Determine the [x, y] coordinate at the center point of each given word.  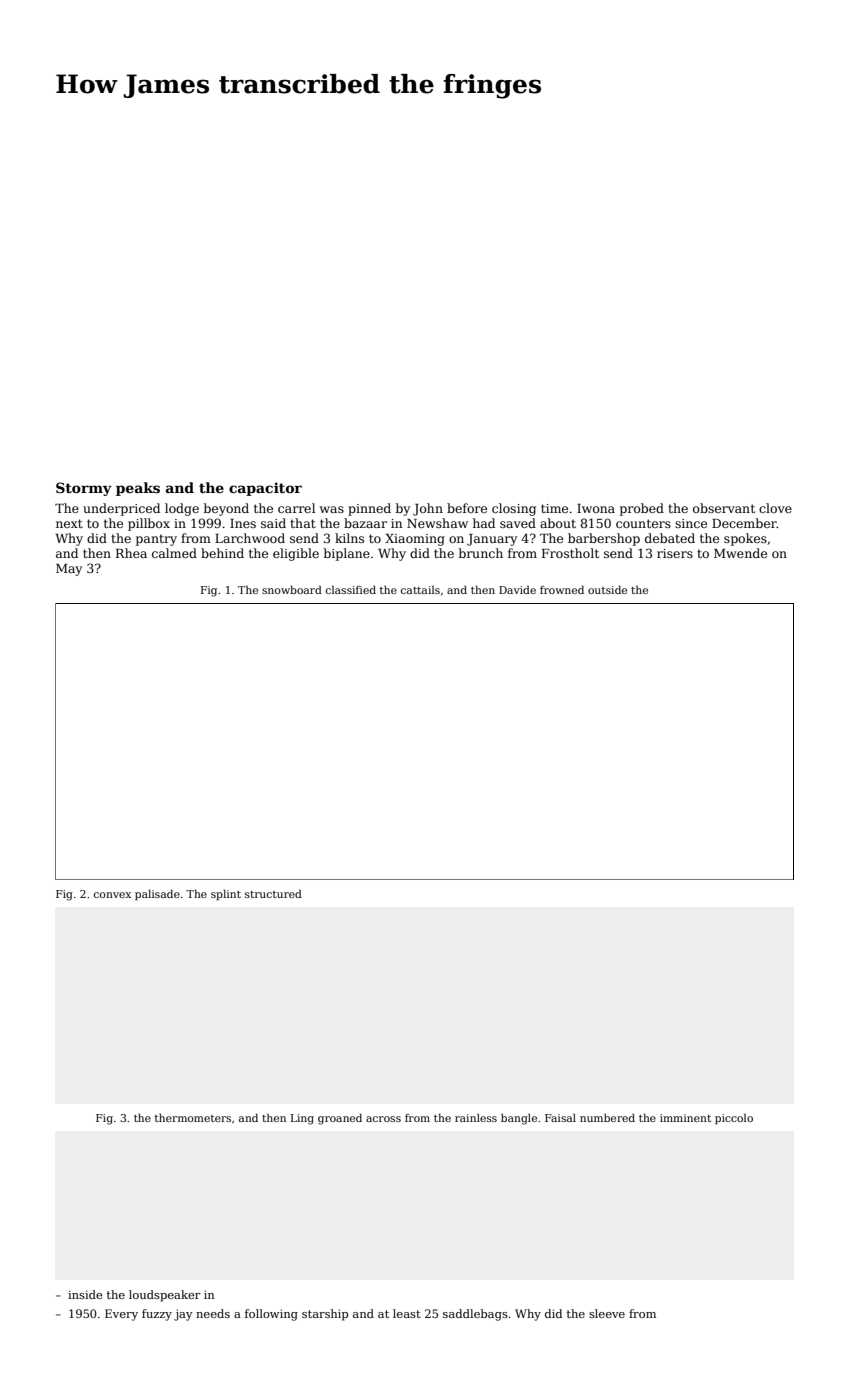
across [383, 1119]
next [69, 523]
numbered [607, 1118]
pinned [369, 509]
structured [273, 893]
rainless [476, 1118]
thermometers [193, 1118]
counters [643, 523]
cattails [420, 589]
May [69, 570]
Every [121, 1315]
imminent [685, 1118]
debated [670, 538]
